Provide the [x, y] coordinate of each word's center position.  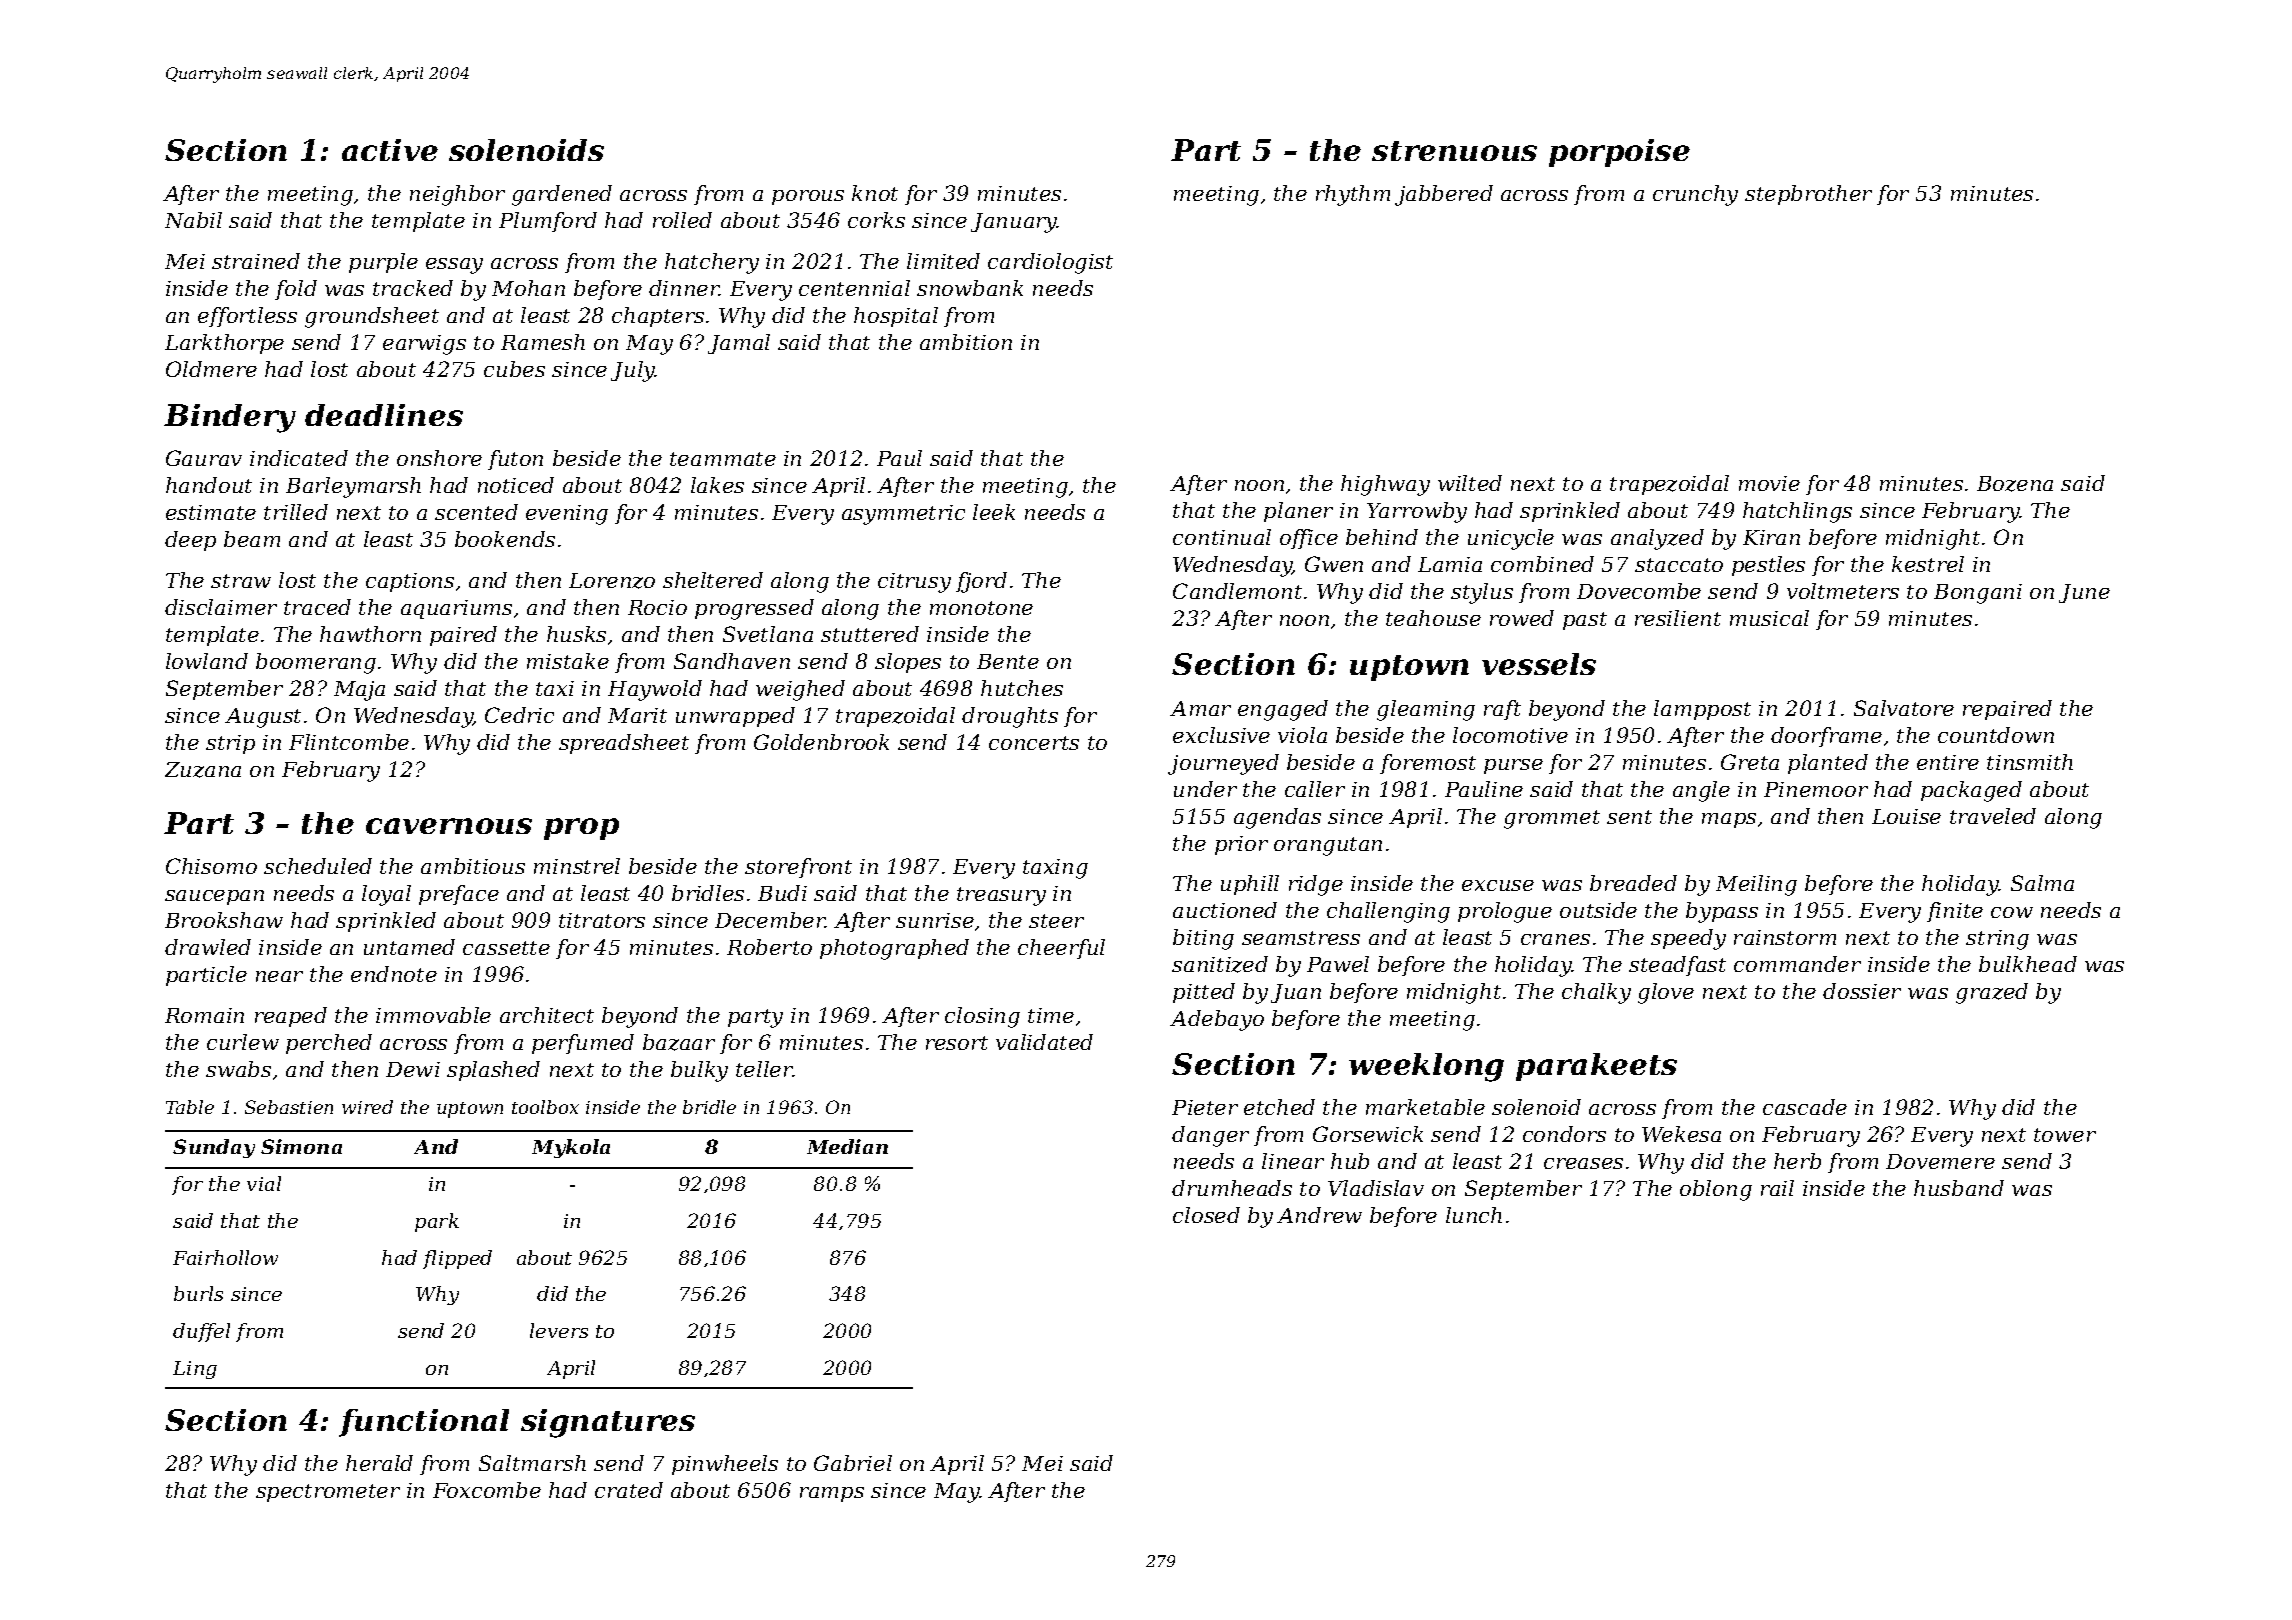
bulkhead [2028, 964]
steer [1056, 921]
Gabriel [853, 1463]
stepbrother [1808, 195]
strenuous [1454, 151]
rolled [682, 220]
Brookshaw [224, 920]
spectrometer [328, 1493]
